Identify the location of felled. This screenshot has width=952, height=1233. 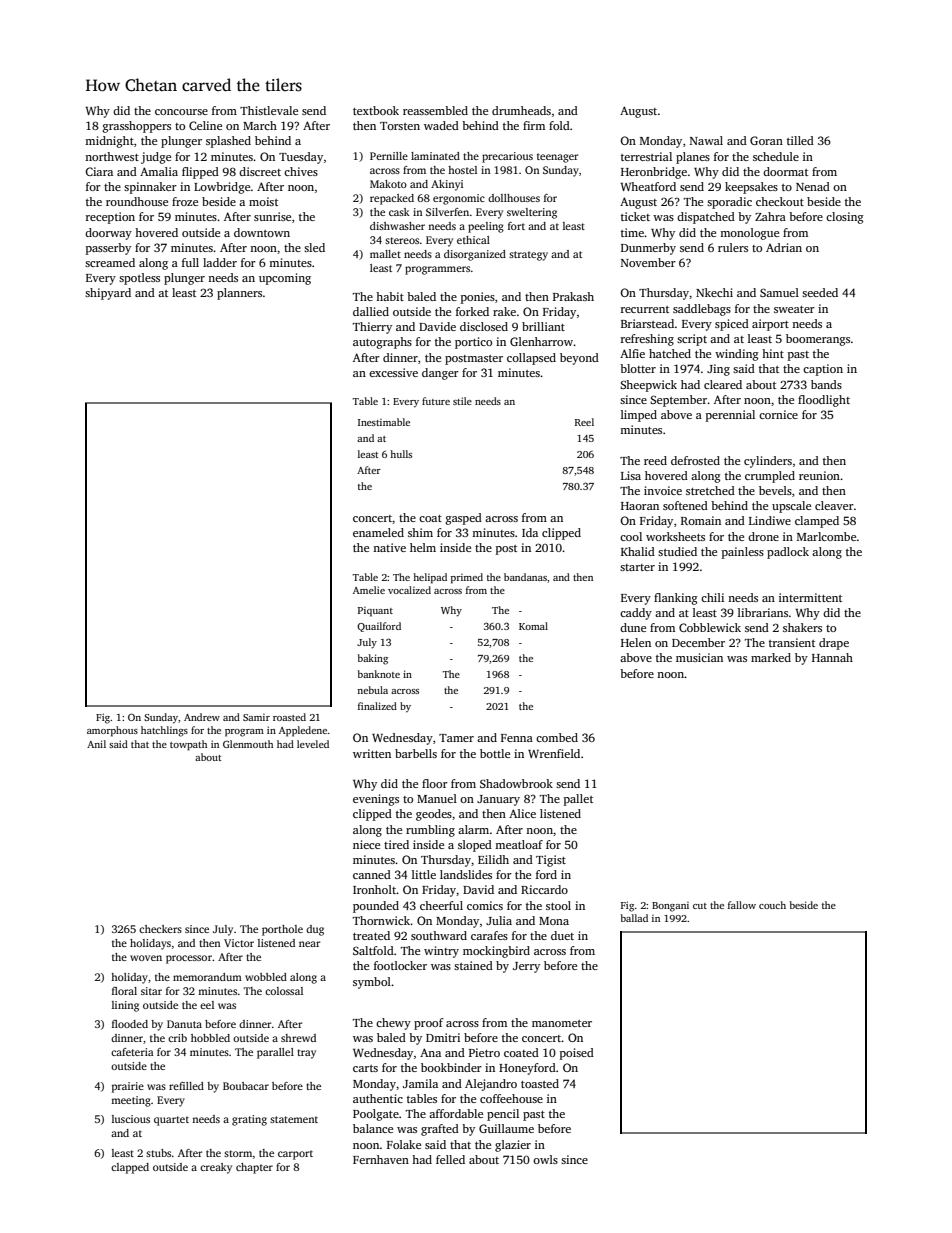
(450, 1159).
